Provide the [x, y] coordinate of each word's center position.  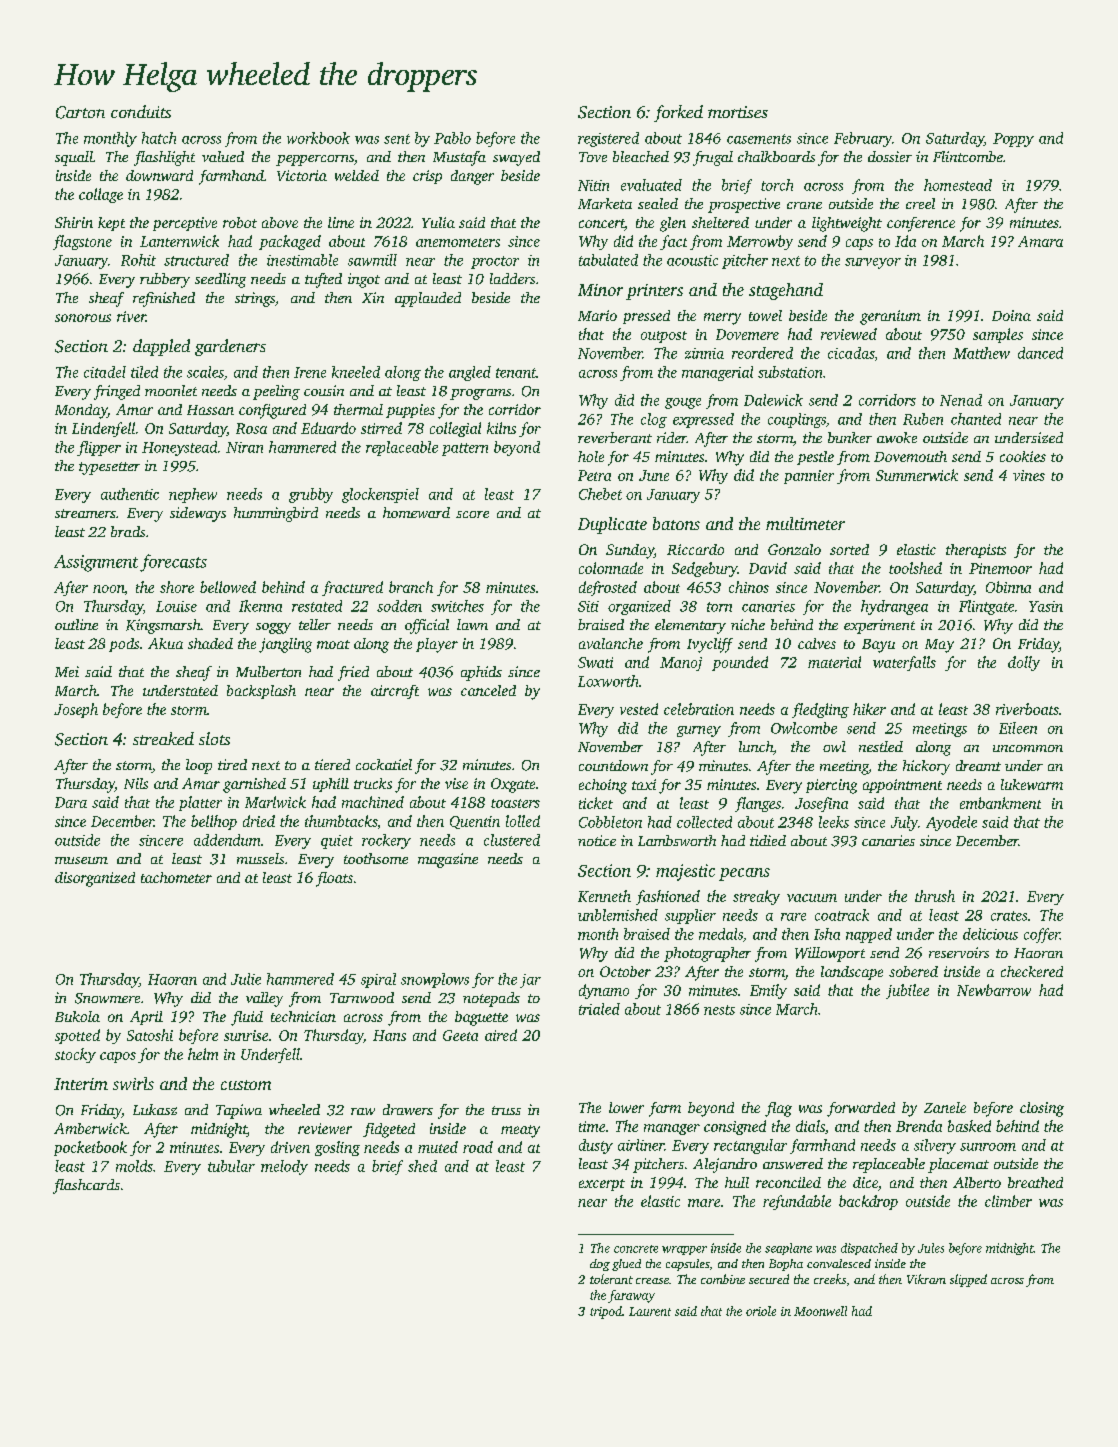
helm [203, 1054]
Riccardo [695, 549]
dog [600, 1265]
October [625, 971]
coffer [1042, 935]
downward [159, 175]
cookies [1023, 456]
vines [1029, 475]
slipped [968, 1280]
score [472, 514]
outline [76, 624]
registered [608, 139]
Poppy [1013, 140]
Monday [81, 411]
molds [134, 1166]
